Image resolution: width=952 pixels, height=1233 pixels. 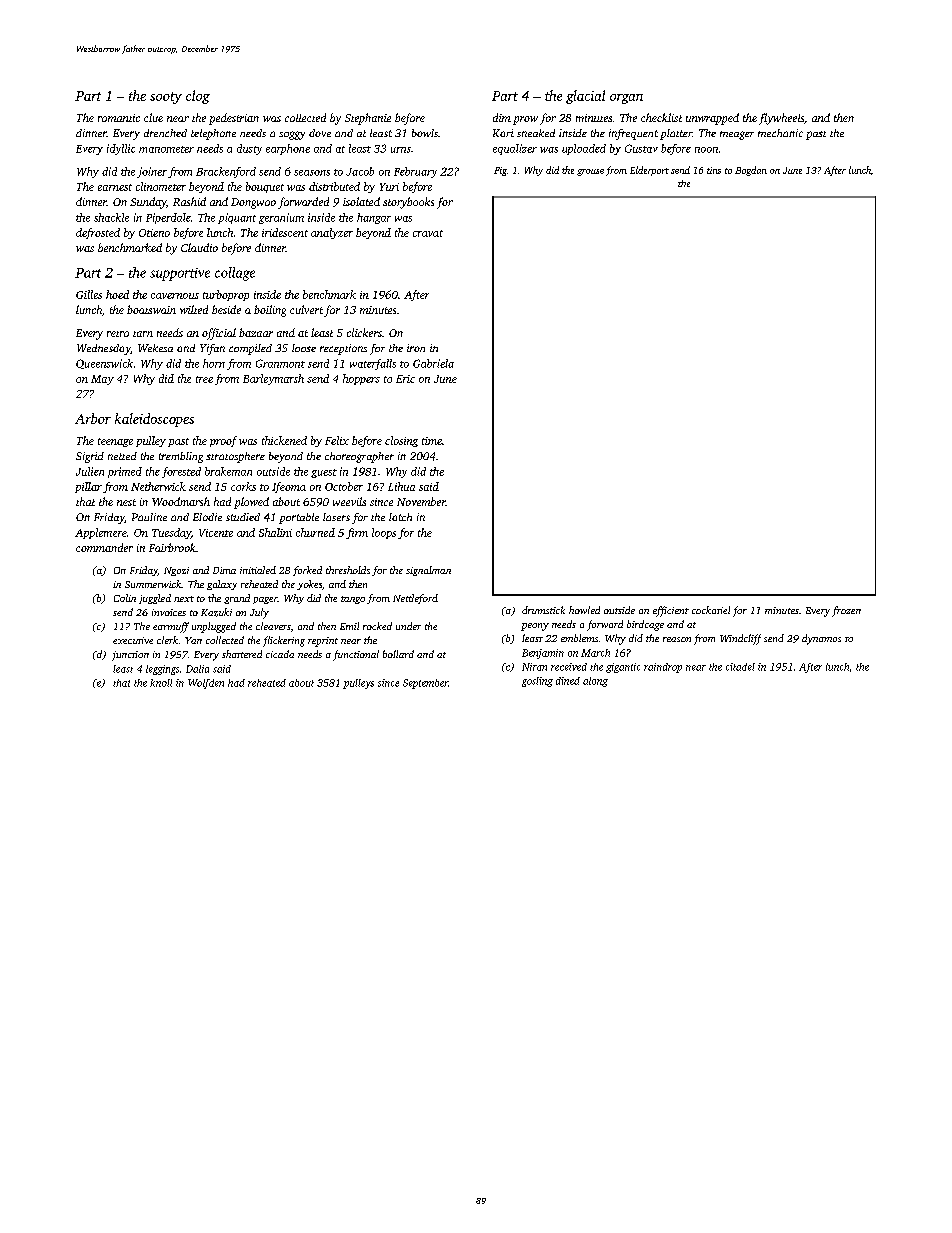 I want to click on citadel, so click(x=740, y=667).
